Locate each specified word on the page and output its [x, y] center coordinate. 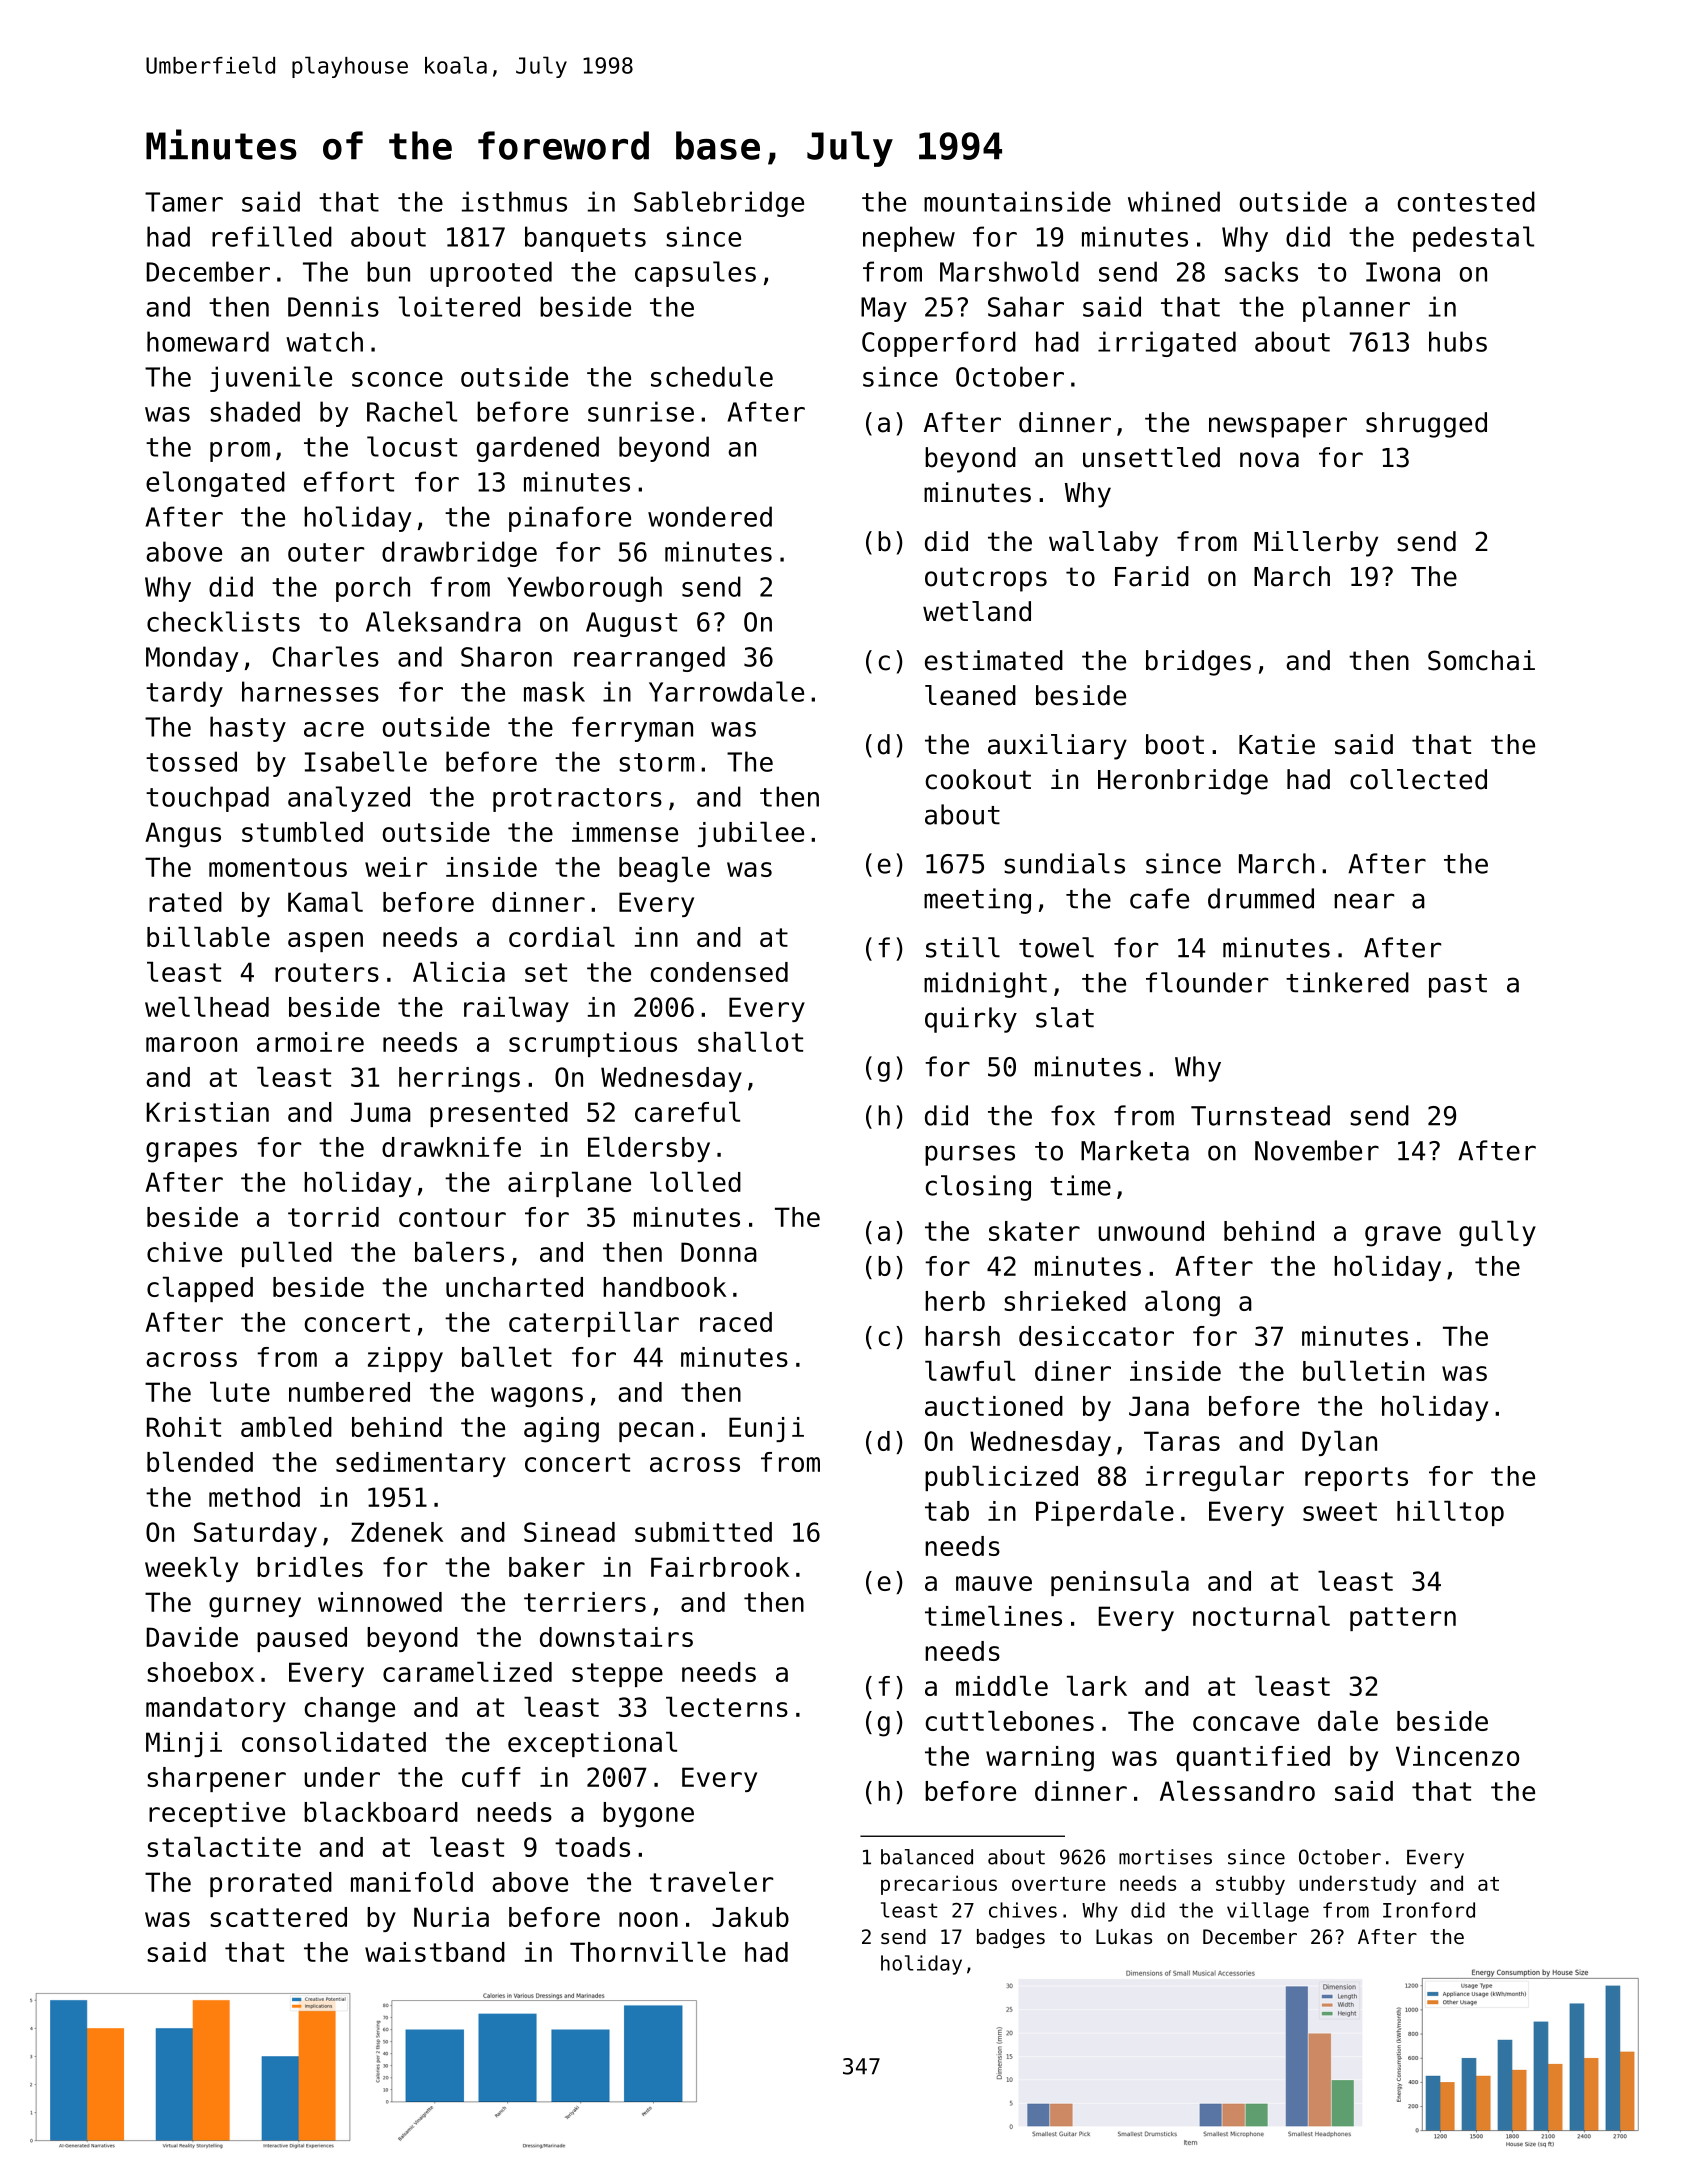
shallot [750, 1042]
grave [1403, 1236]
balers [459, 1252]
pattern [1403, 1619]
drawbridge [459, 554]
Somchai [1481, 660]
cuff [491, 1777]
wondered [710, 516]
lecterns [727, 1707]
